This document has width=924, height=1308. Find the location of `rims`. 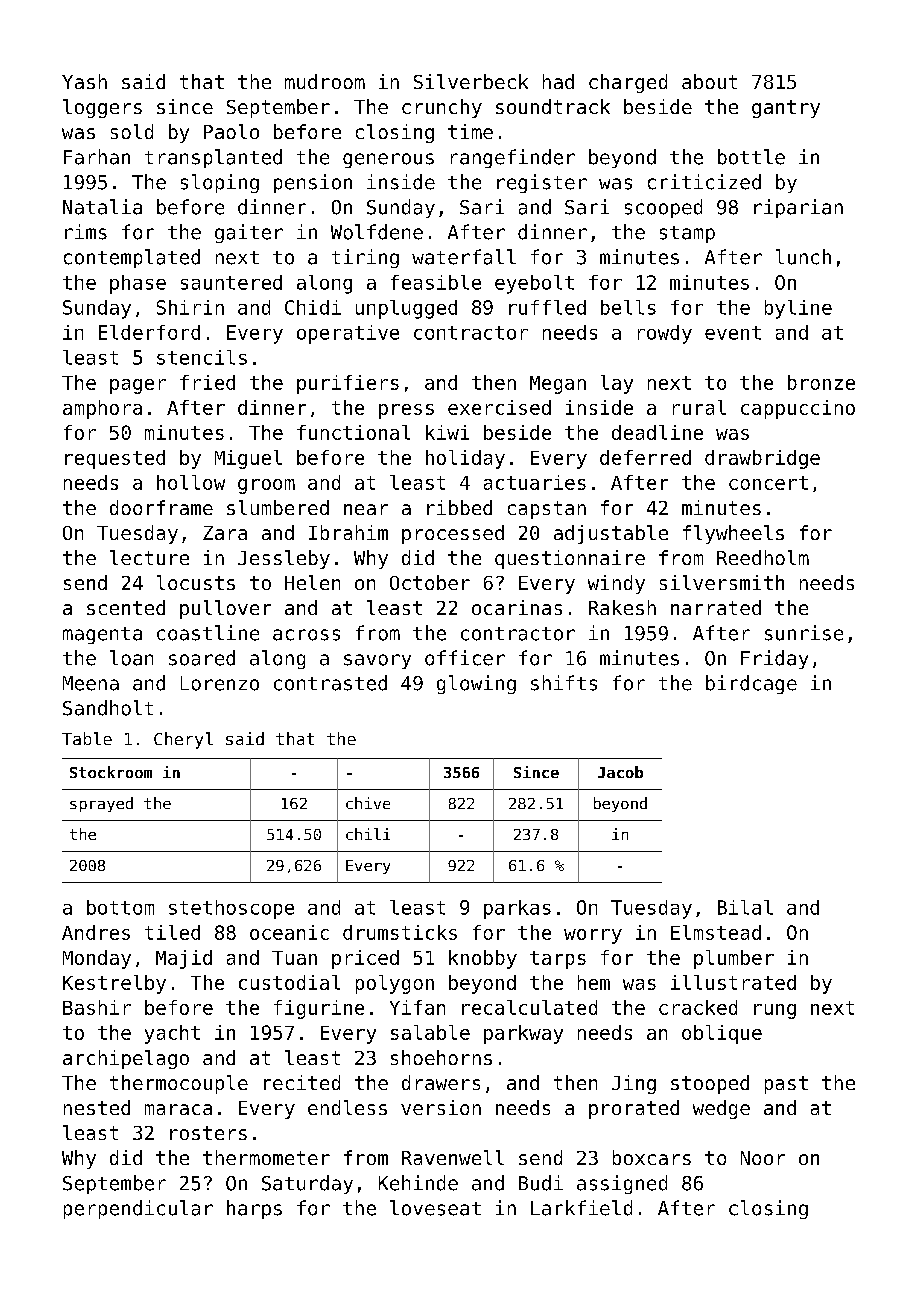

rims is located at coordinates (86, 232).
